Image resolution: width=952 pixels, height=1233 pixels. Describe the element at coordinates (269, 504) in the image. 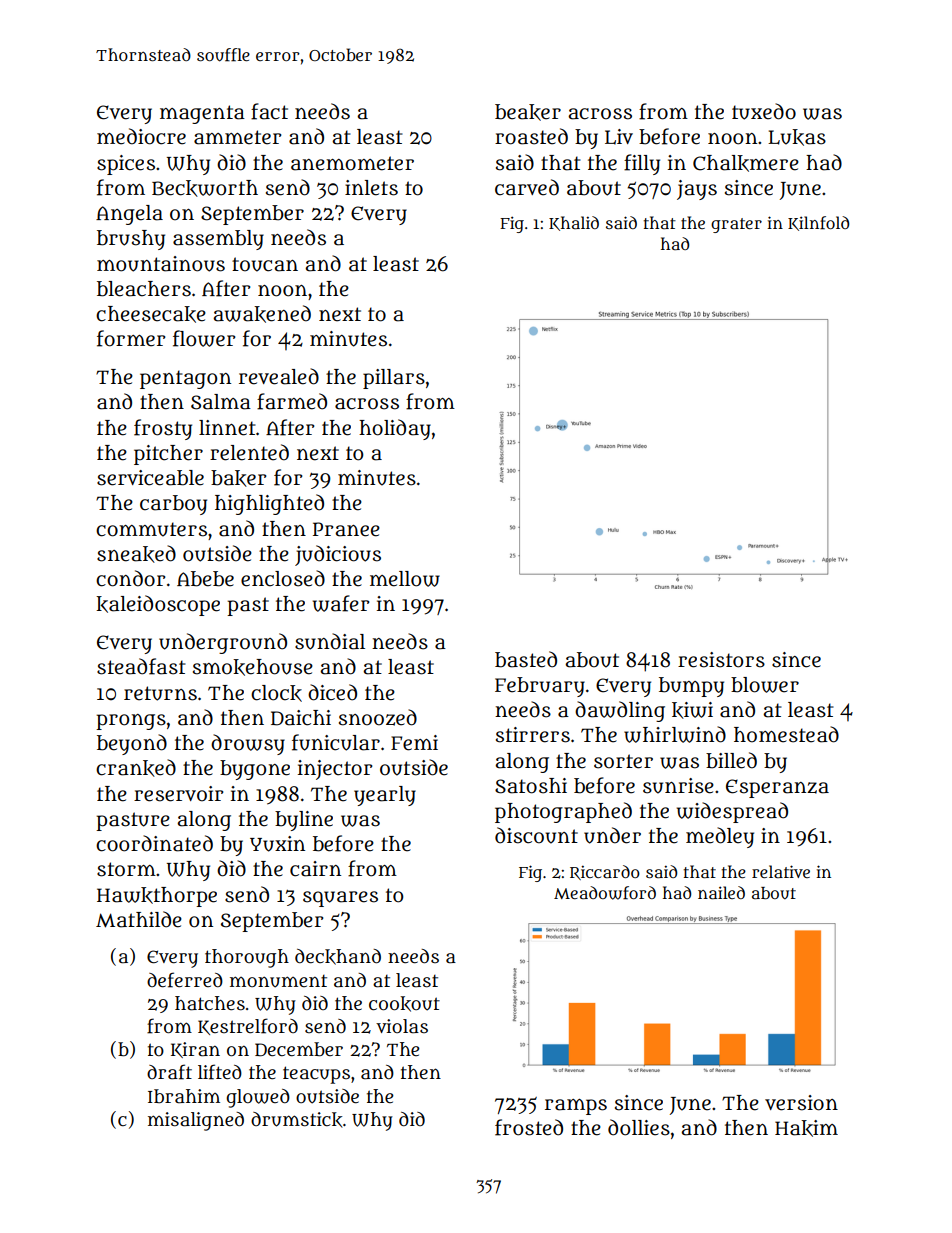

I see `highlighted` at that location.
